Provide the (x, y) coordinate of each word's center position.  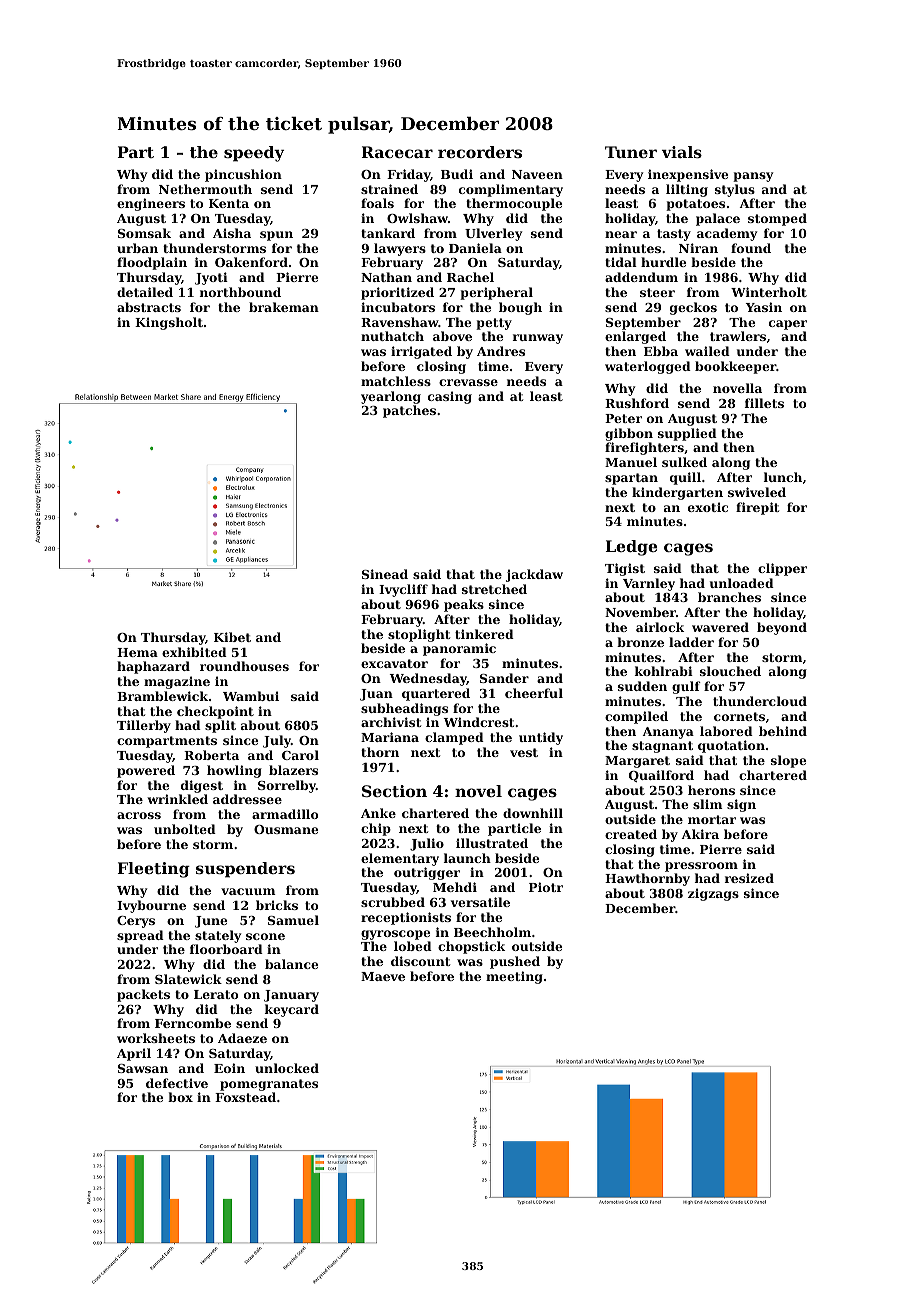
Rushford (637, 403)
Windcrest (479, 722)
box (180, 1097)
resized (749, 878)
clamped (454, 738)
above (452, 336)
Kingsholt (169, 323)
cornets (739, 716)
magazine (177, 682)
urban (137, 248)
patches (409, 411)
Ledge (631, 548)
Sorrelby (287, 786)
